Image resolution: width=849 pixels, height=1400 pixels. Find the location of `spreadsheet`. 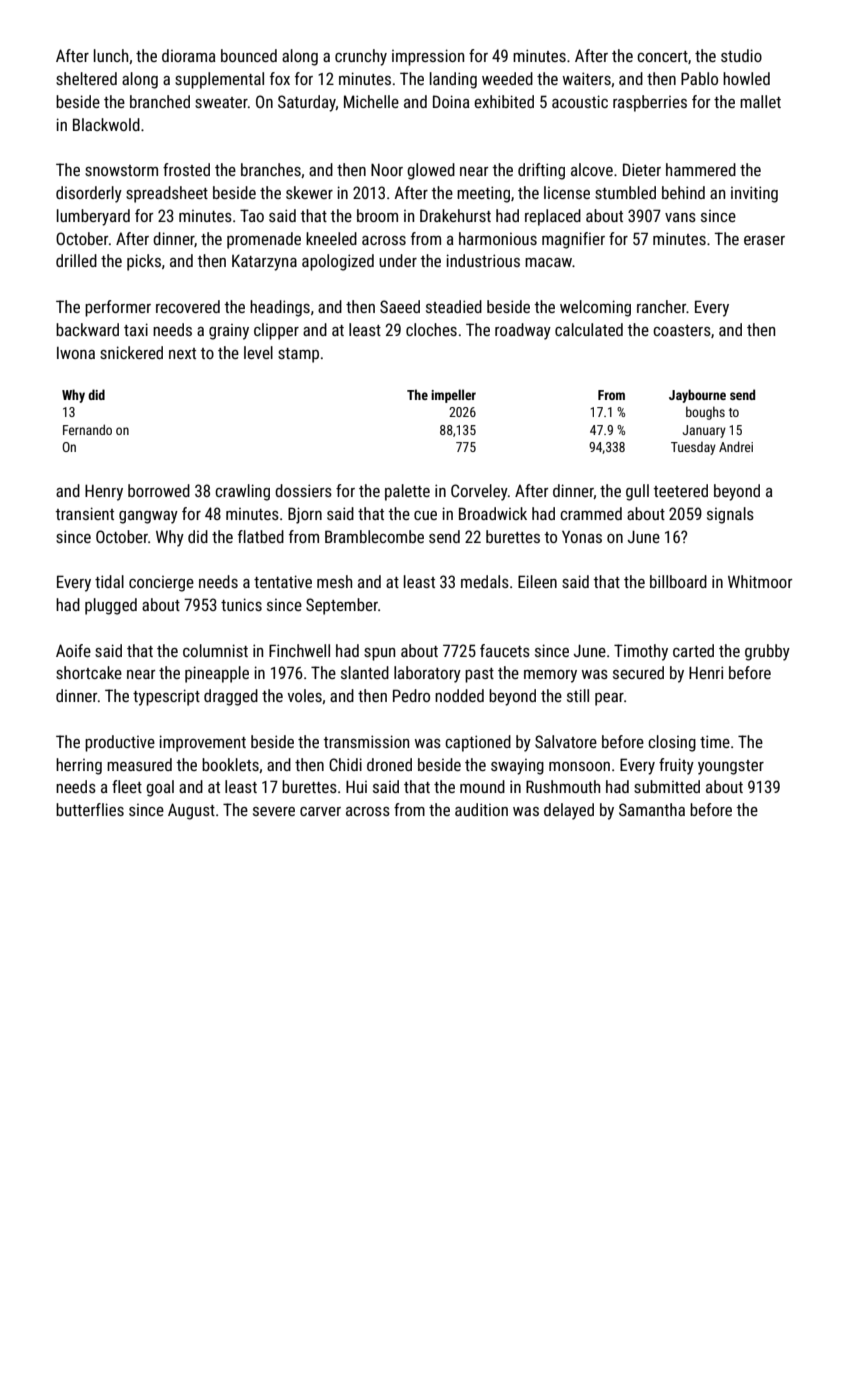

spreadsheet is located at coordinates (167, 194).
